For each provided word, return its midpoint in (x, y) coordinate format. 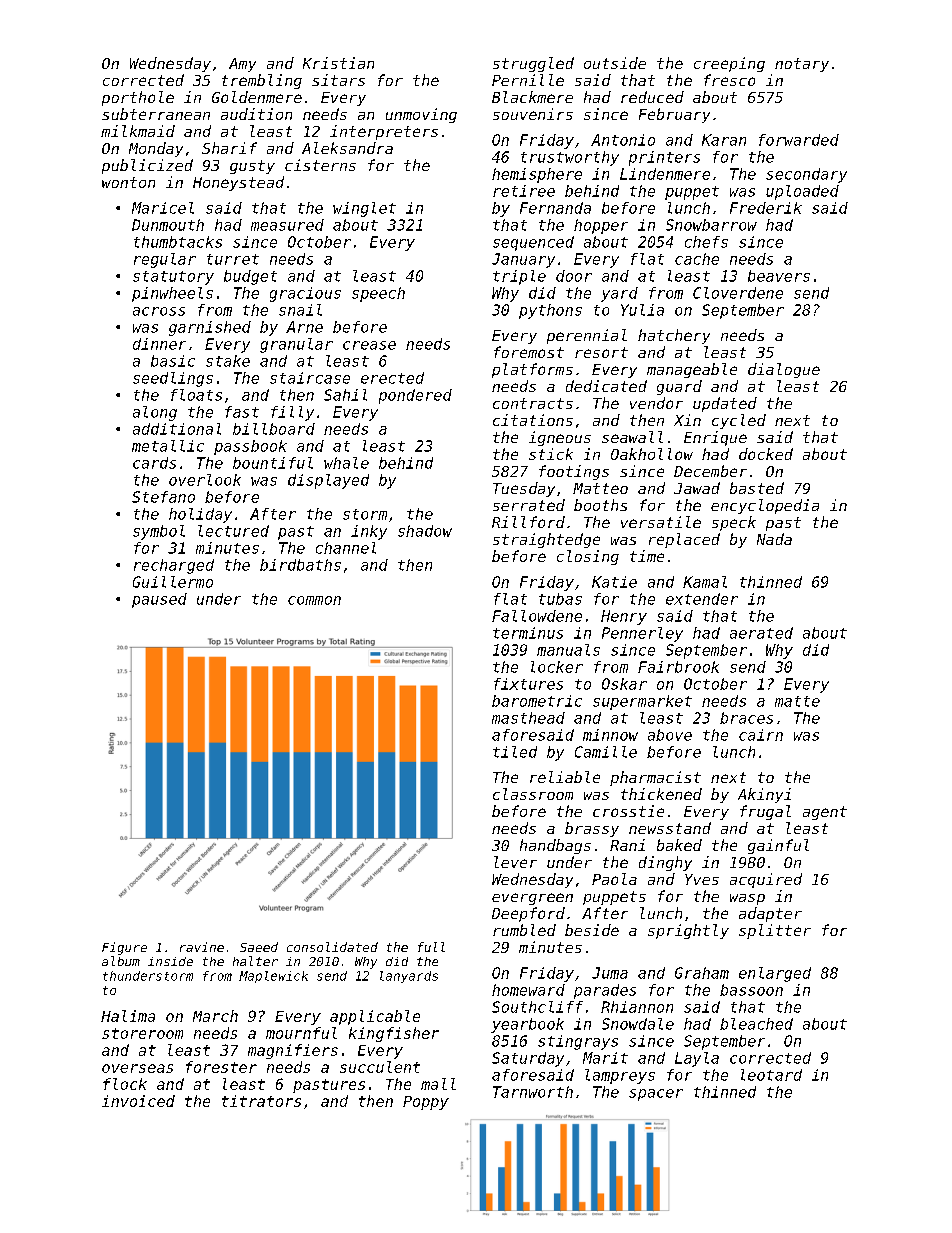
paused (159, 600)
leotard (771, 1075)
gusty (252, 167)
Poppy (426, 1103)
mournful (301, 1033)
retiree (524, 191)
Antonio (623, 140)
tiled (515, 752)
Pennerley (642, 634)
